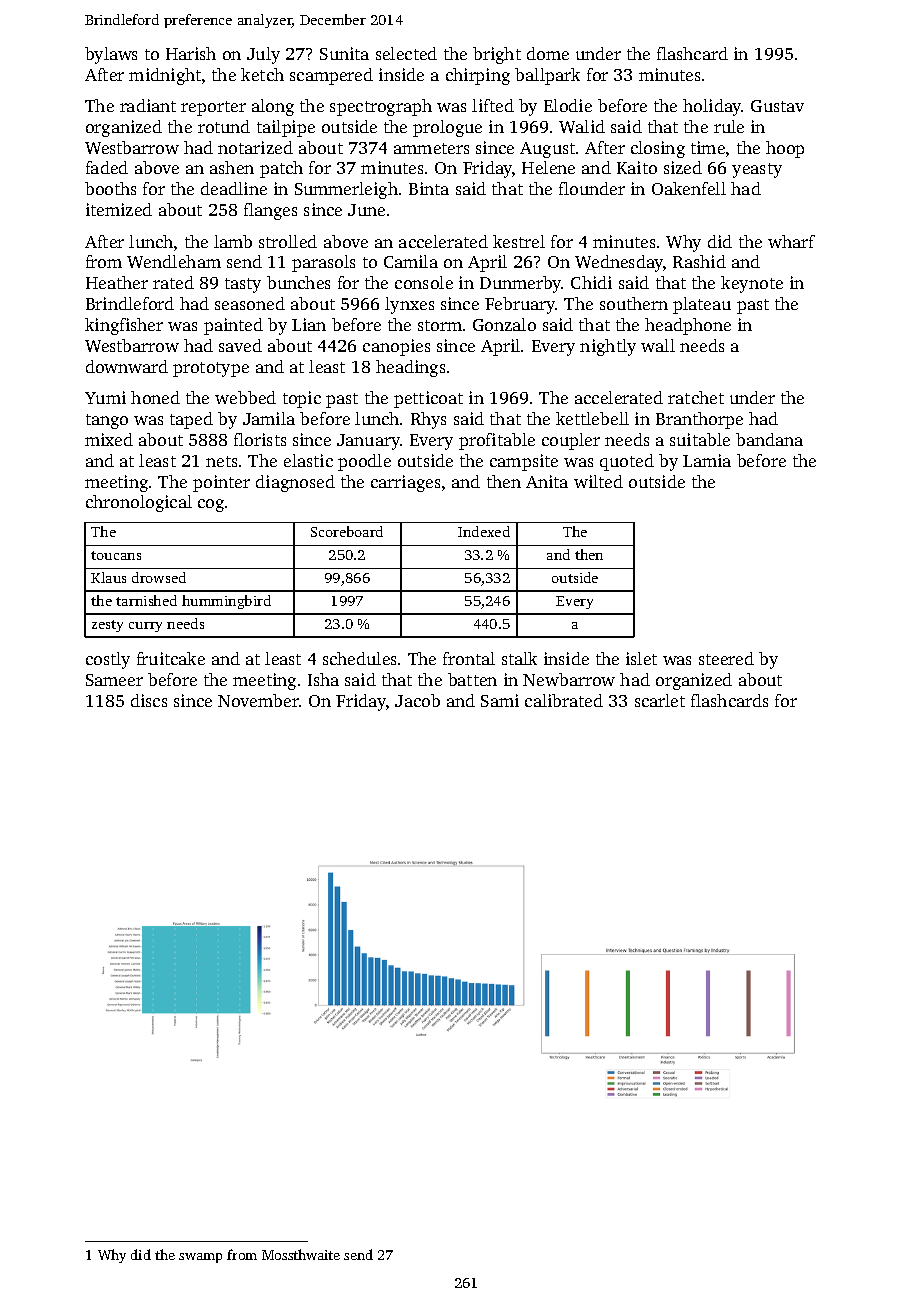 This page has height=1316, width=908. Describe the element at coordinates (500, 700) in the page. I see `Sami` at that location.
